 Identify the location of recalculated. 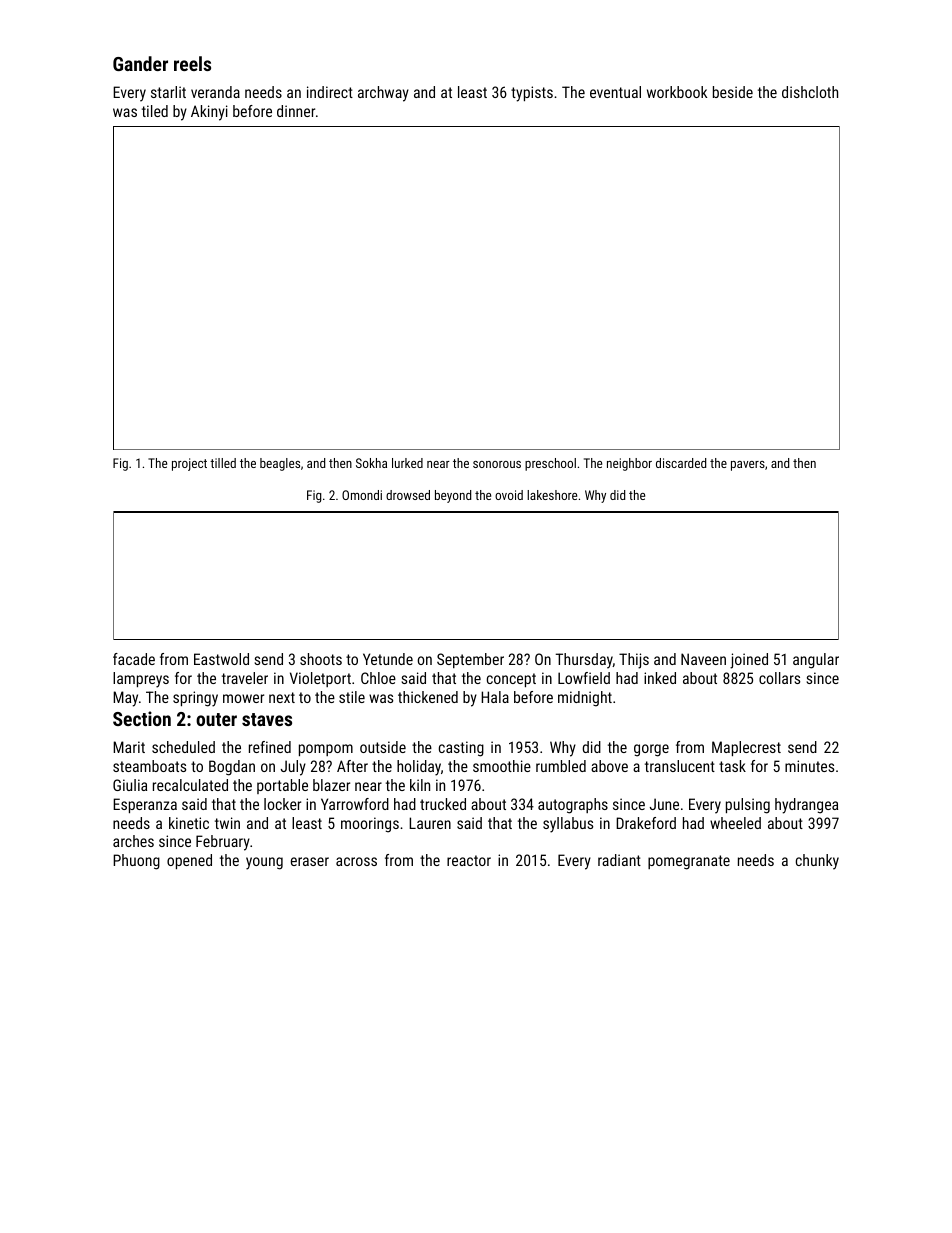
(190, 785).
